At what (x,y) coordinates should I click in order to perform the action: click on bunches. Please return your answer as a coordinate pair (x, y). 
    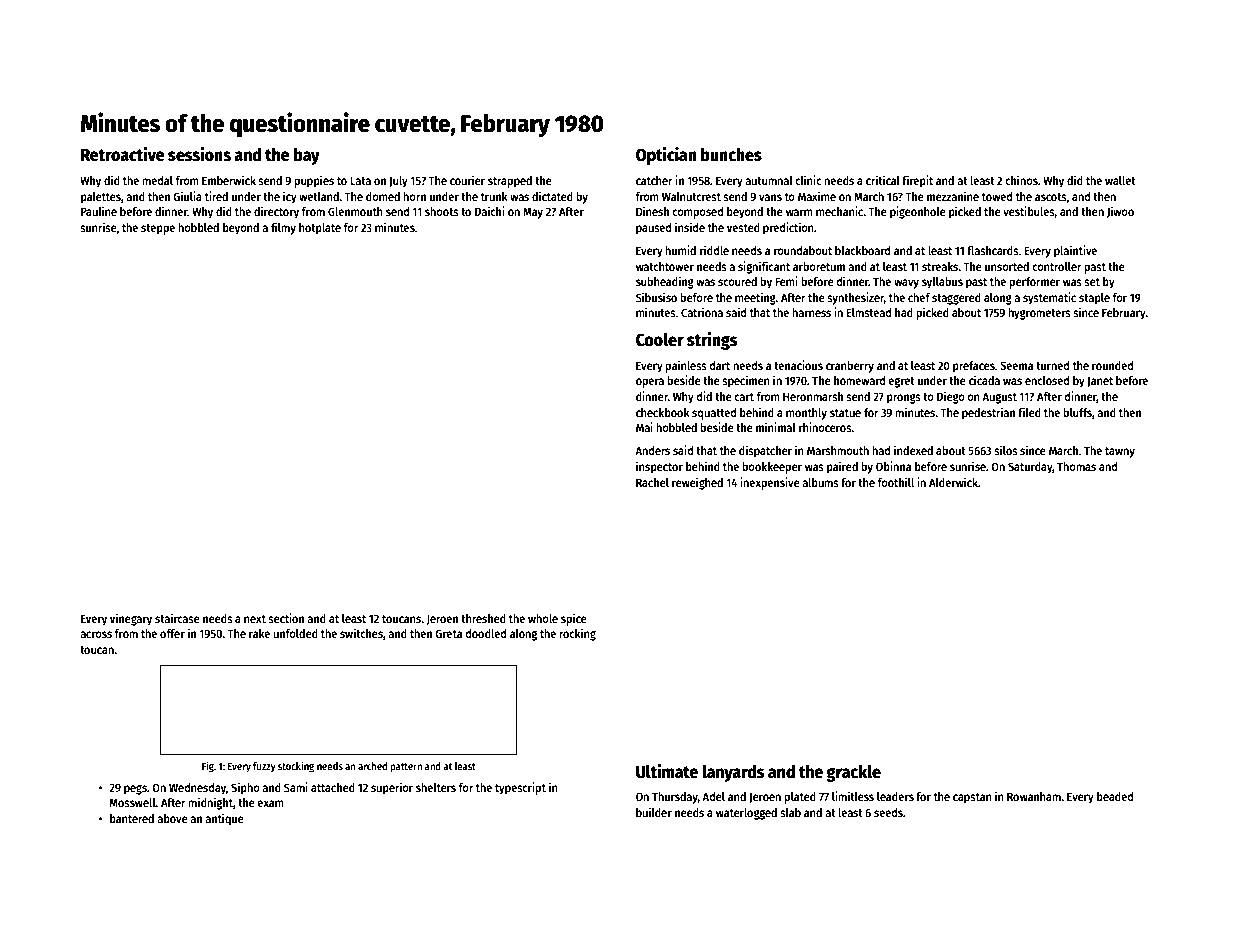
    Looking at the image, I should click on (731, 155).
